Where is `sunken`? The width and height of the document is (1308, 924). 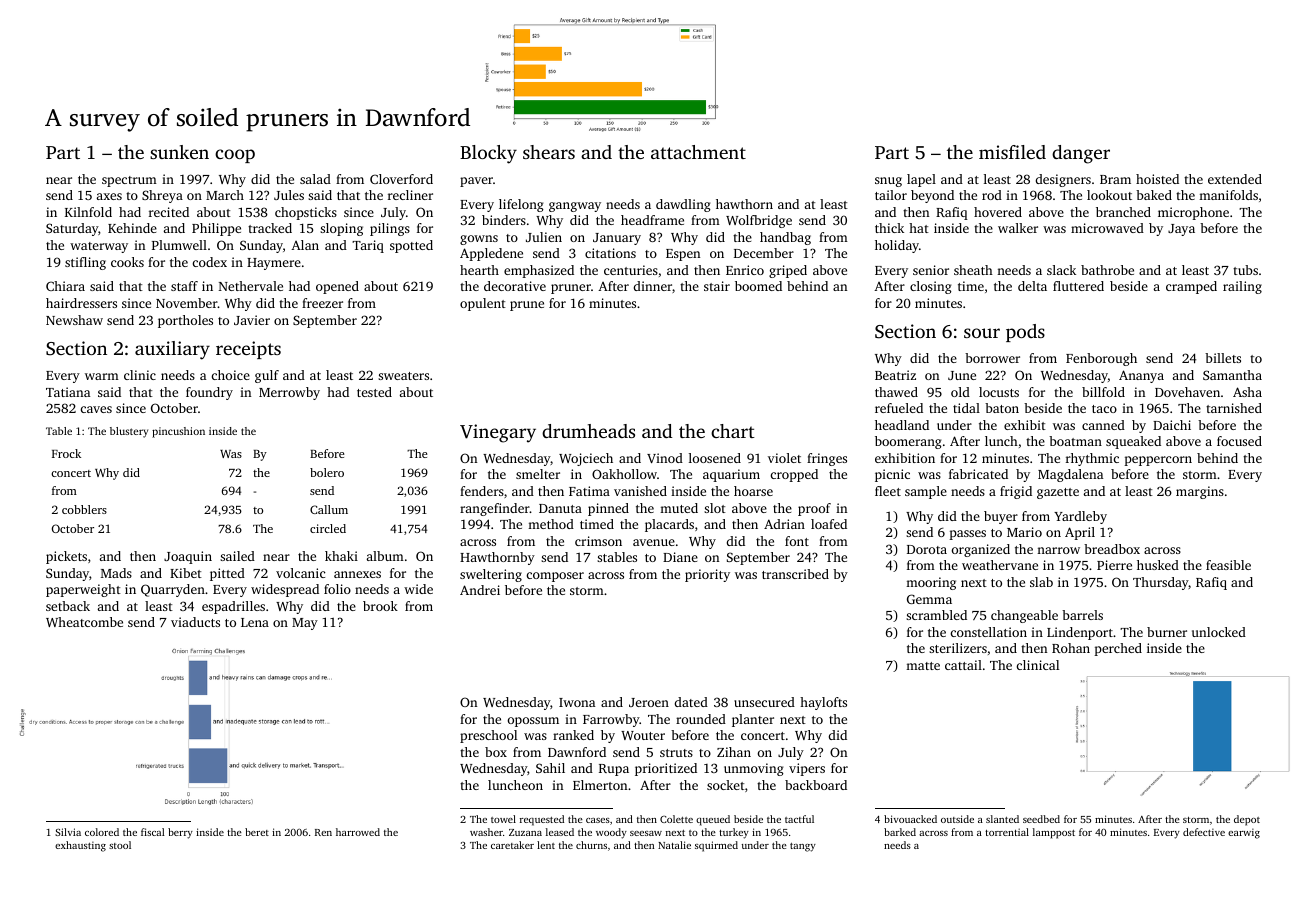
sunken is located at coordinates (179, 152).
